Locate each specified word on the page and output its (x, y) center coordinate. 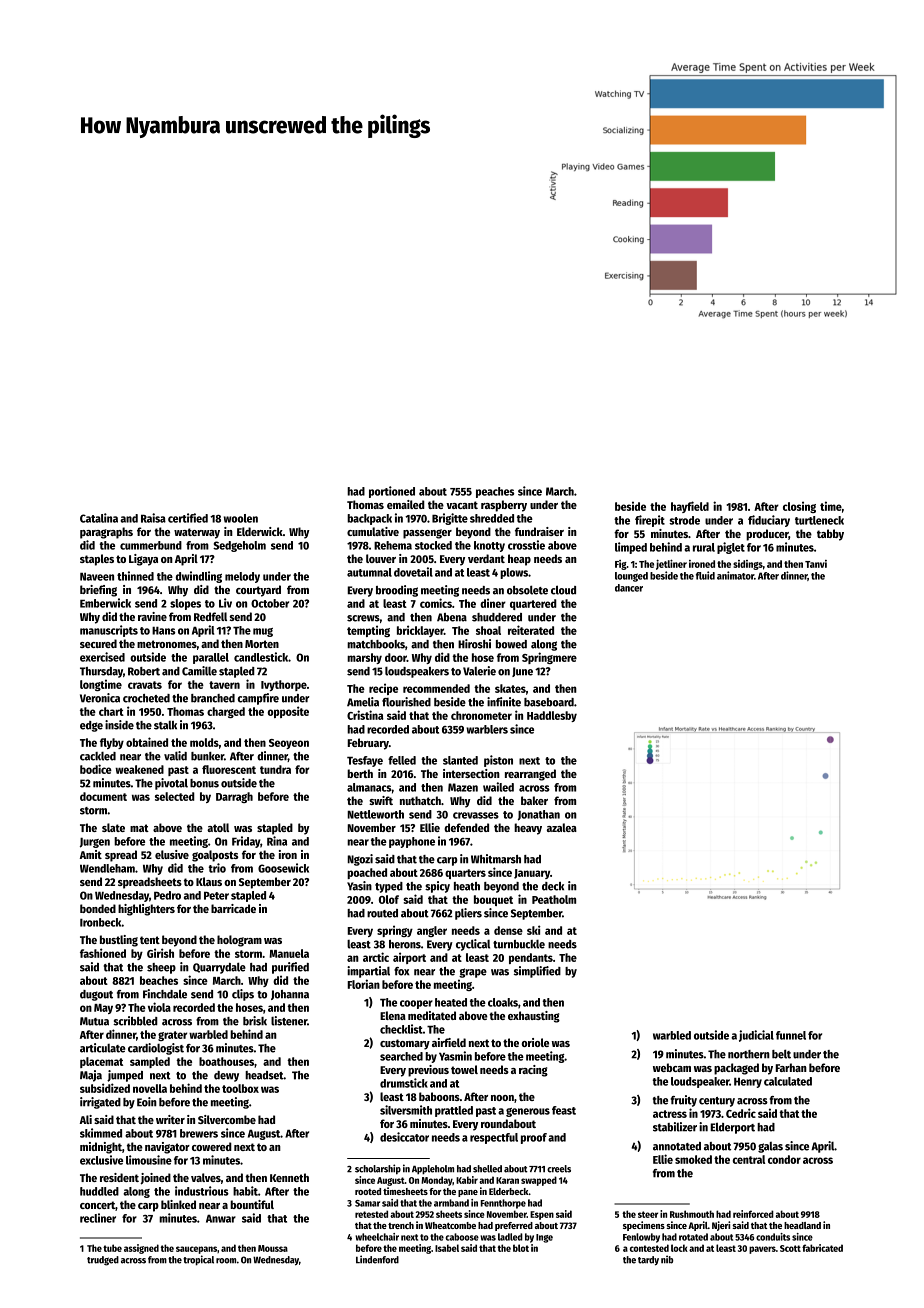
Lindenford (377, 1259)
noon (502, 1098)
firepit (650, 521)
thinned (135, 576)
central (749, 1159)
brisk (255, 1021)
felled (402, 760)
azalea (562, 827)
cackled (98, 756)
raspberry (504, 506)
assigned (141, 1249)
